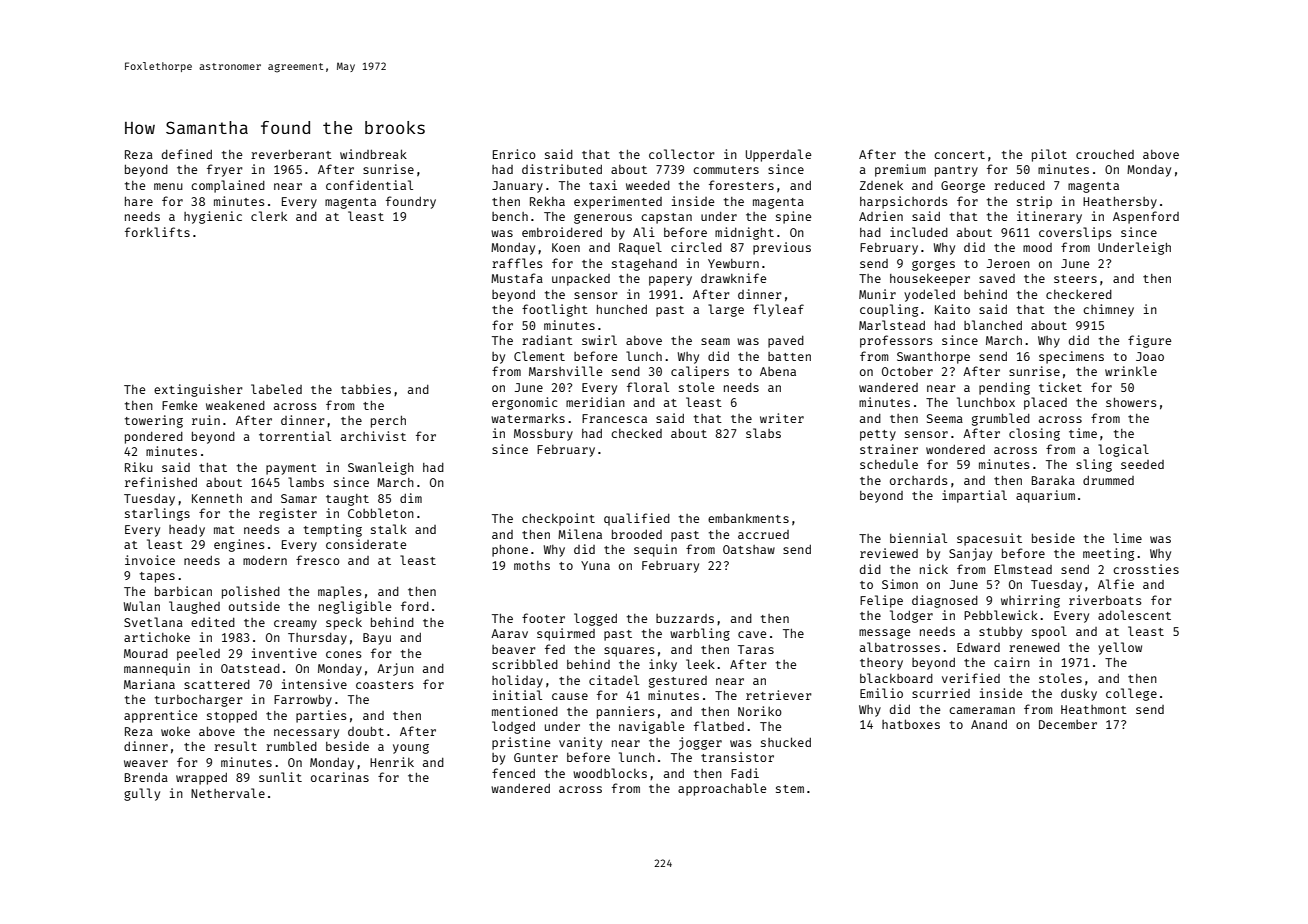  I want to click on perch, so click(388, 422).
